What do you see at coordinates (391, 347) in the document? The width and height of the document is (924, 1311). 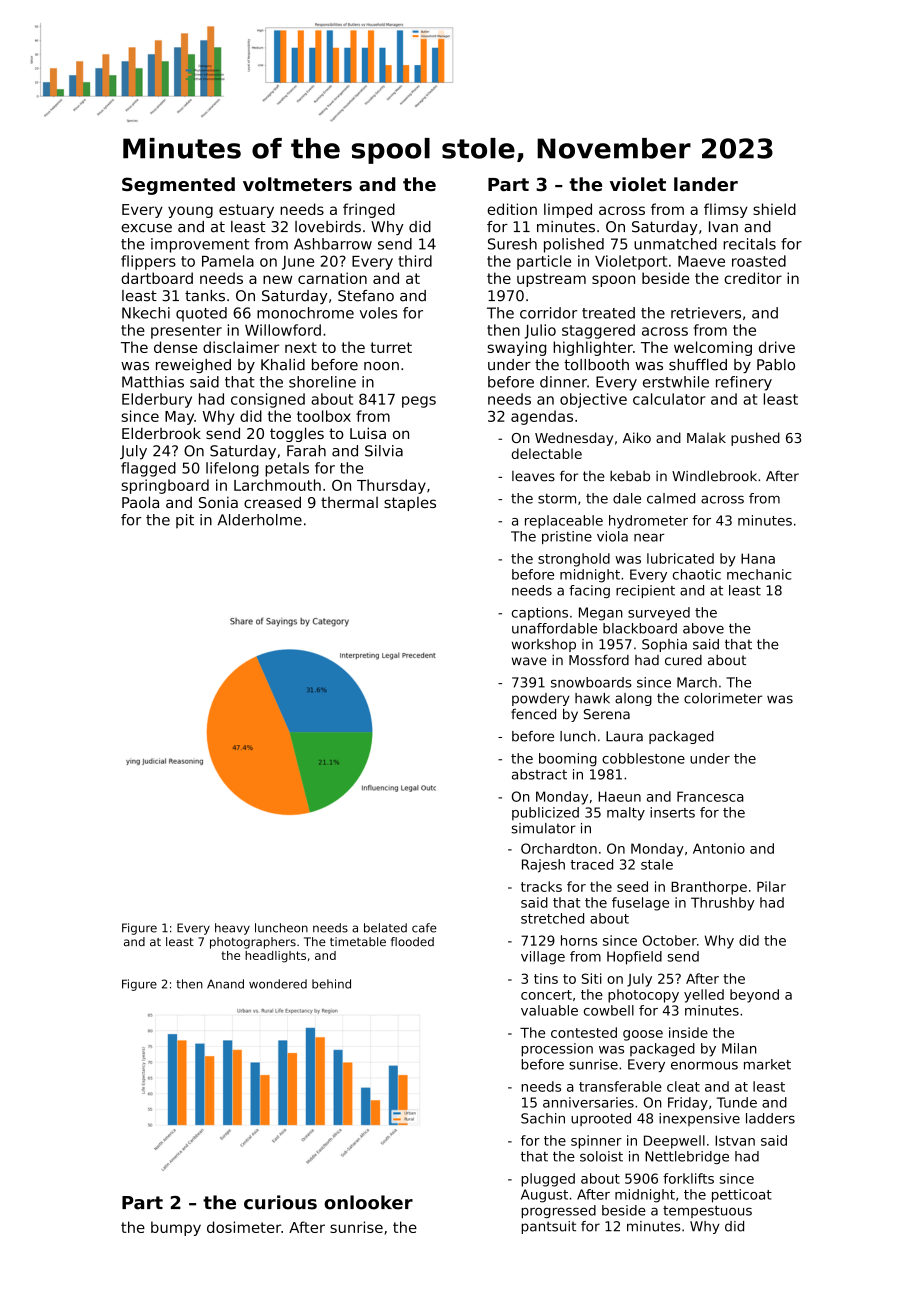 I see `turret` at bounding box center [391, 347].
